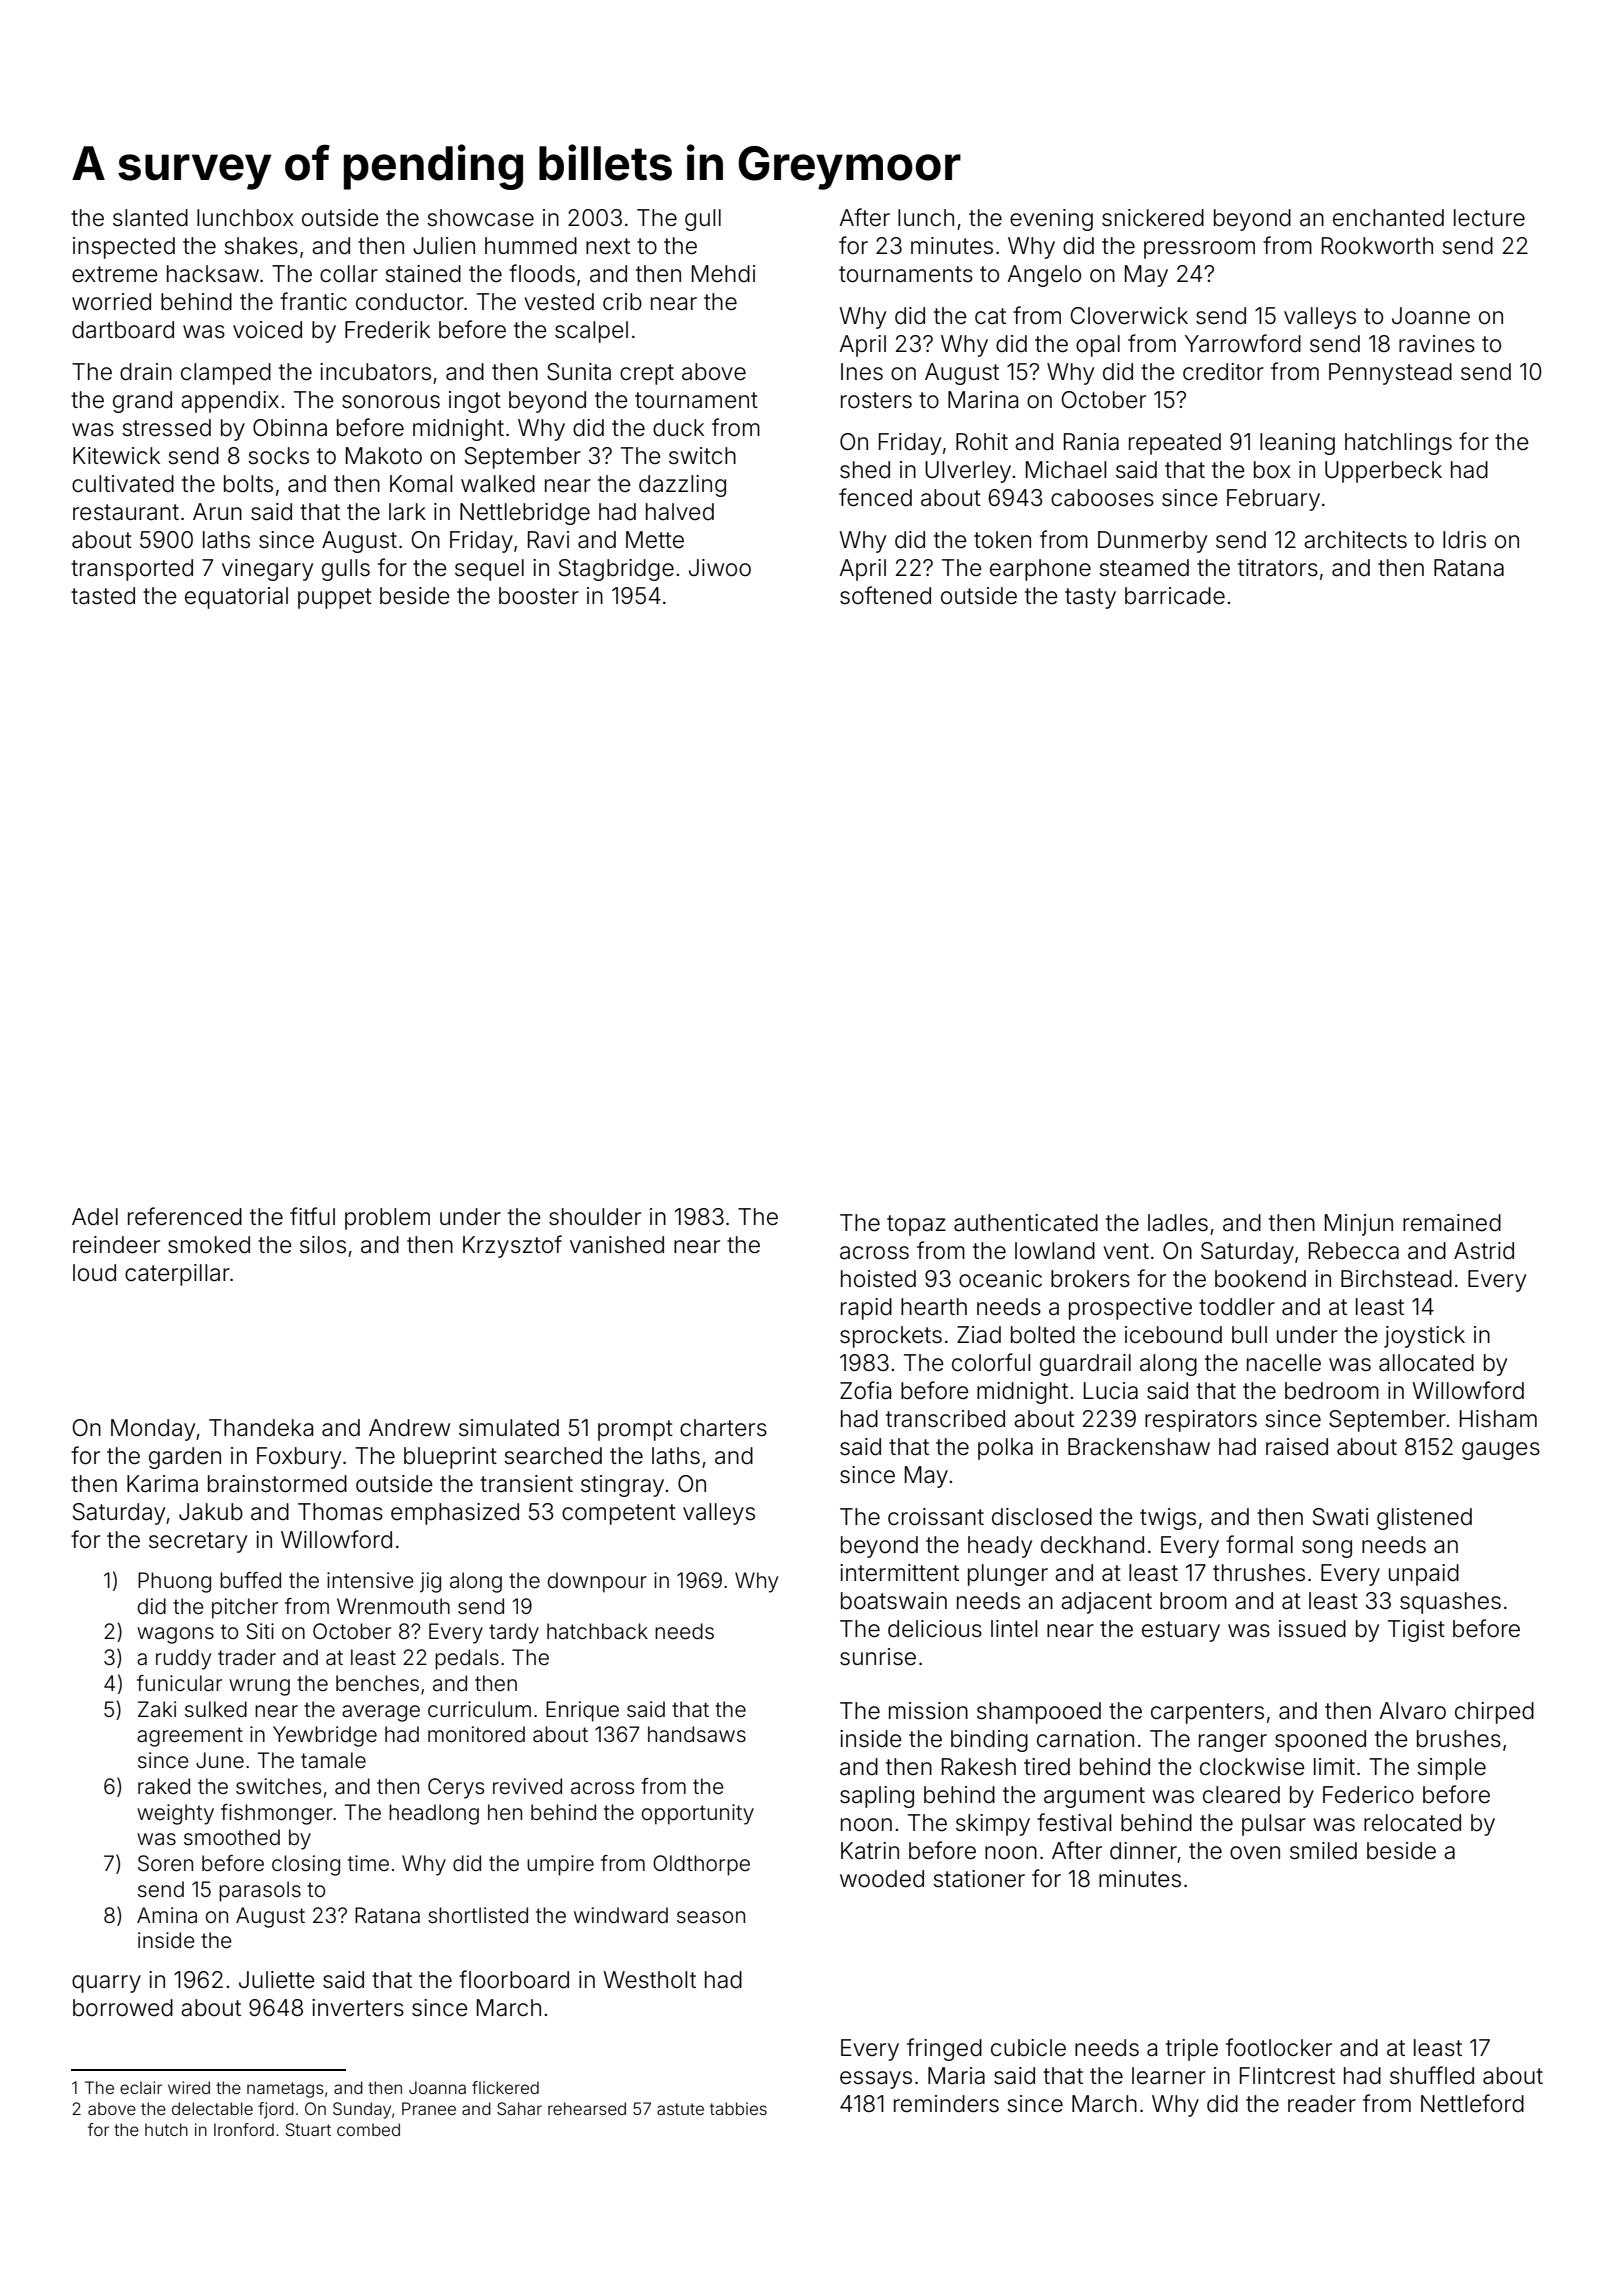 The image size is (1620, 2292). Describe the element at coordinates (1090, 598) in the screenshot. I see `tasty` at that location.
